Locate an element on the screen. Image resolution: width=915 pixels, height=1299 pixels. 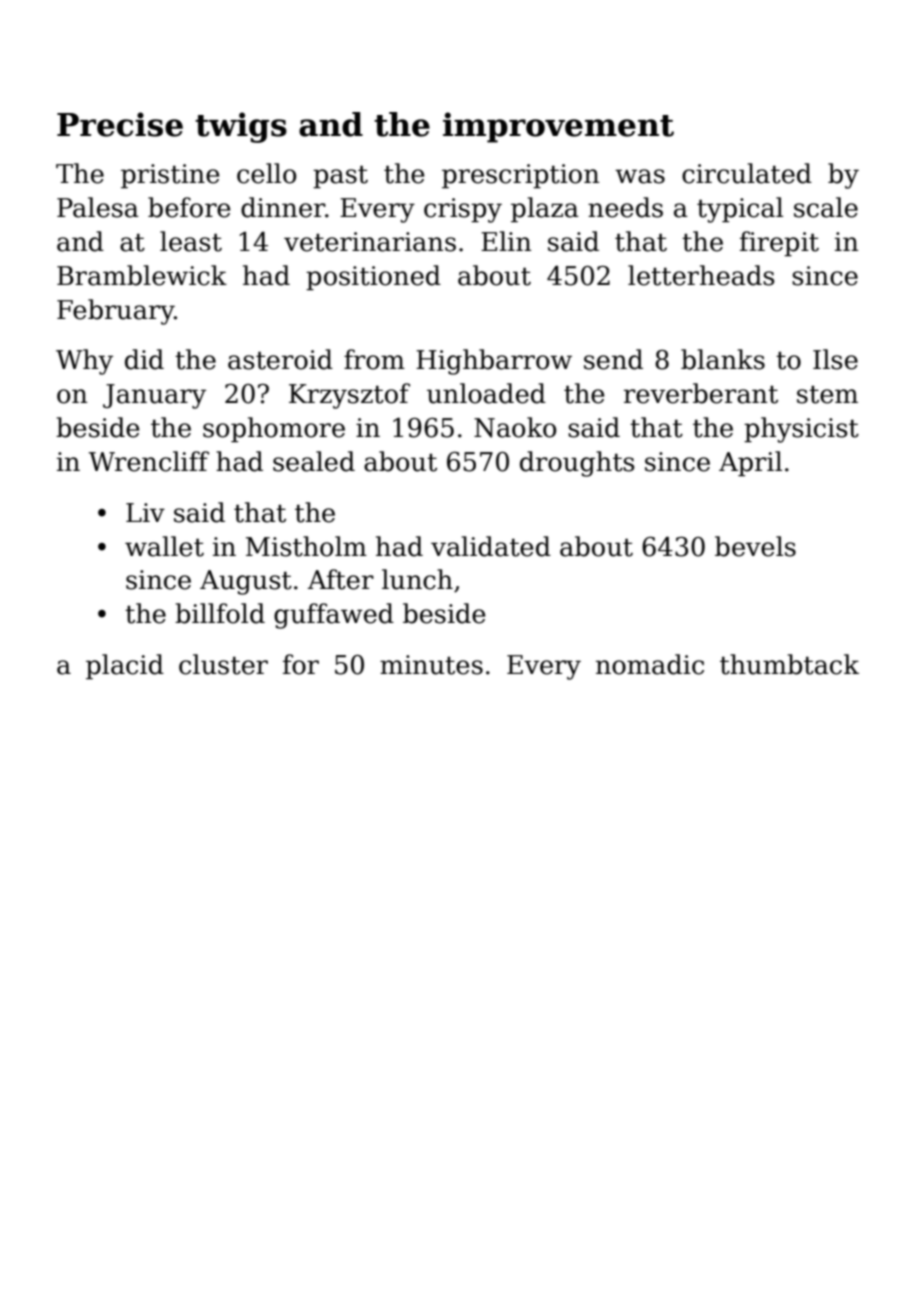
thumbtack is located at coordinates (789, 664).
